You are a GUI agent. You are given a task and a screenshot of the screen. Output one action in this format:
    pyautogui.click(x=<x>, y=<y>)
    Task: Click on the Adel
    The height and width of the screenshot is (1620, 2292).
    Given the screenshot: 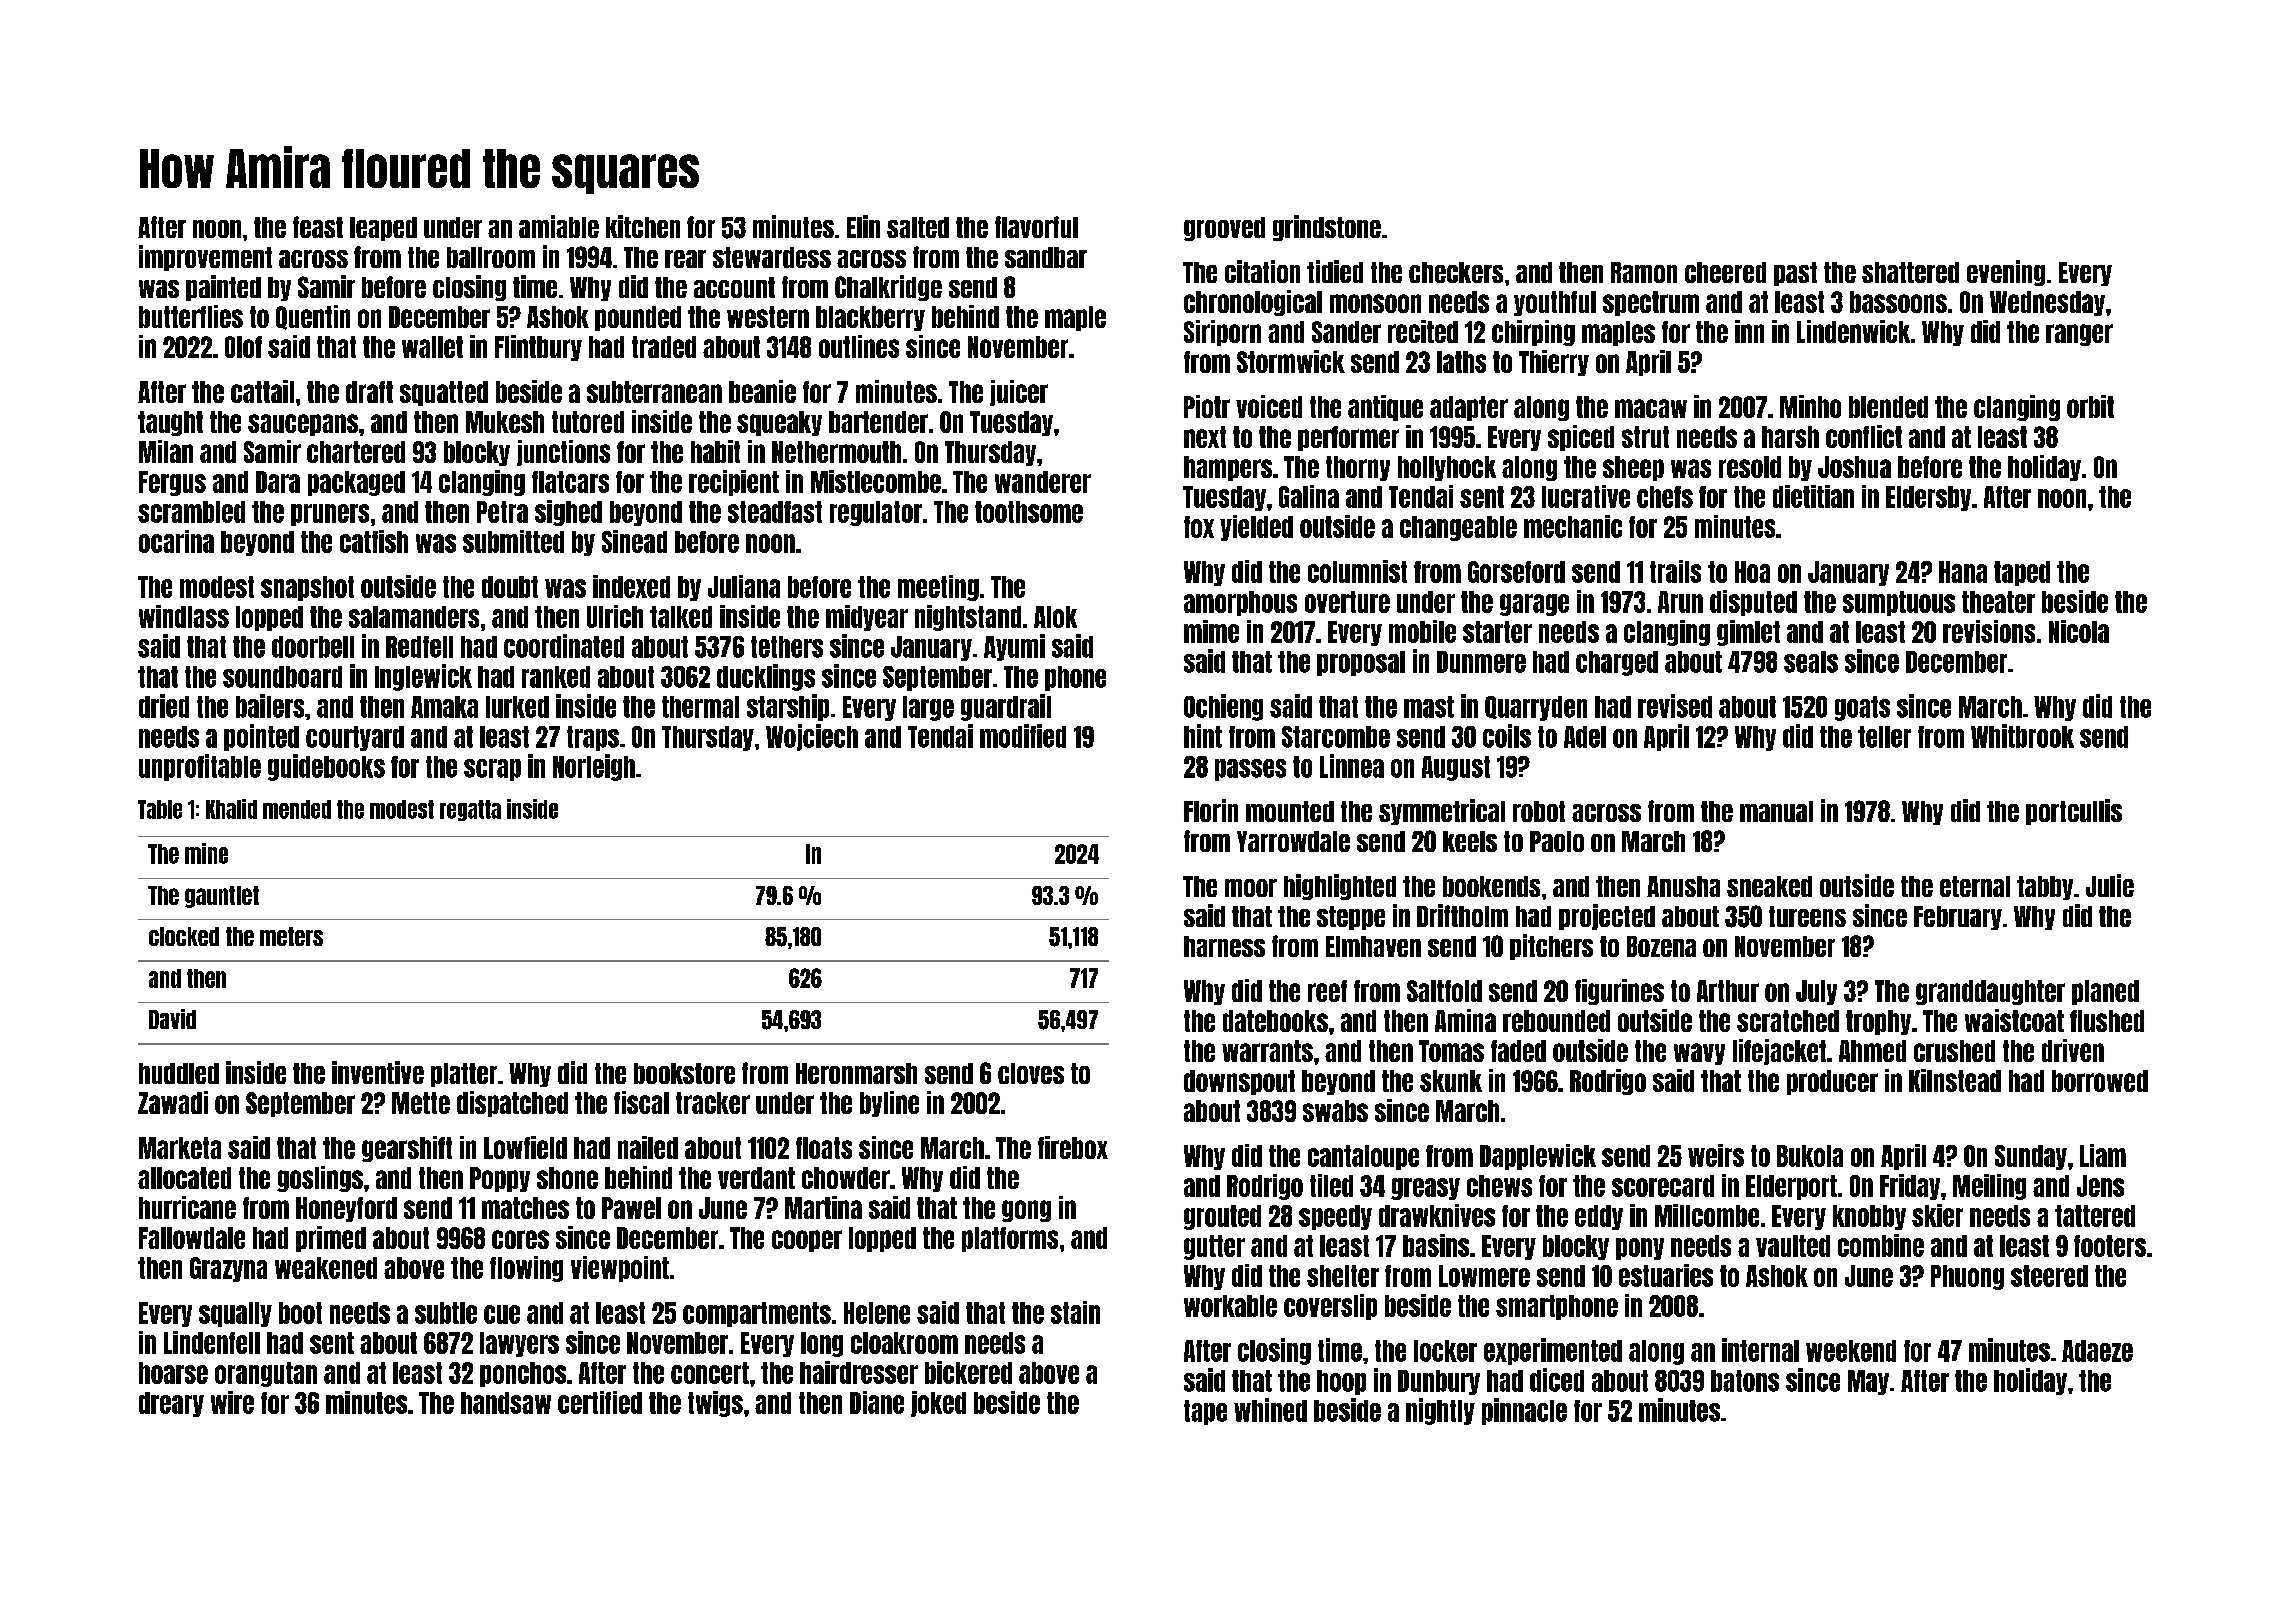 What is the action you would take?
    pyautogui.click(x=1585, y=737)
